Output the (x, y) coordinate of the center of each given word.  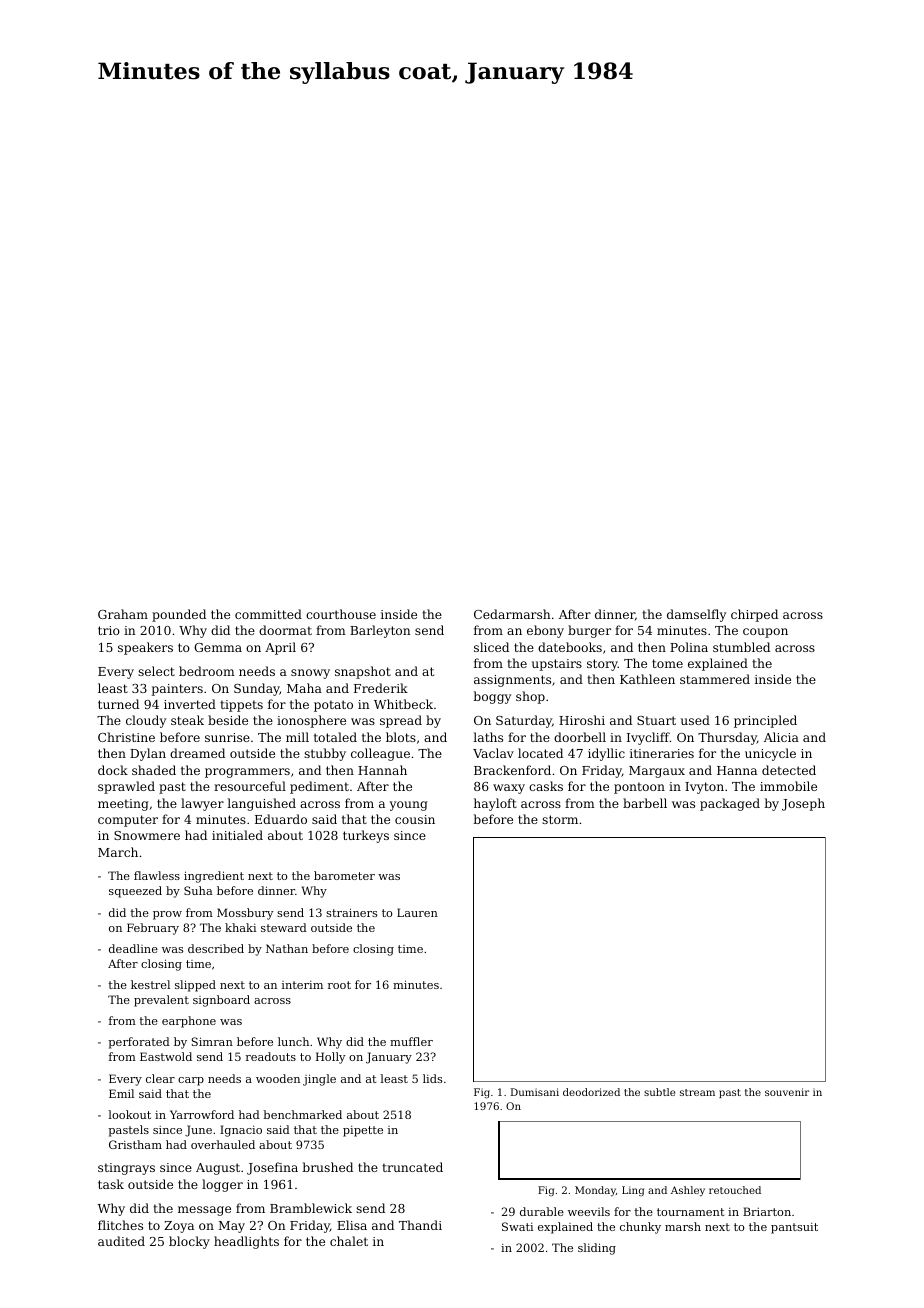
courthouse (341, 614)
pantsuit (794, 1228)
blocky (189, 1242)
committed (268, 614)
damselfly (696, 615)
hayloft (495, 804)
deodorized (591, 1092)
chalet (349, 1241)
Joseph (803, 804)
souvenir (787, 1092)
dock (113, 770)
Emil (121, 1093)
